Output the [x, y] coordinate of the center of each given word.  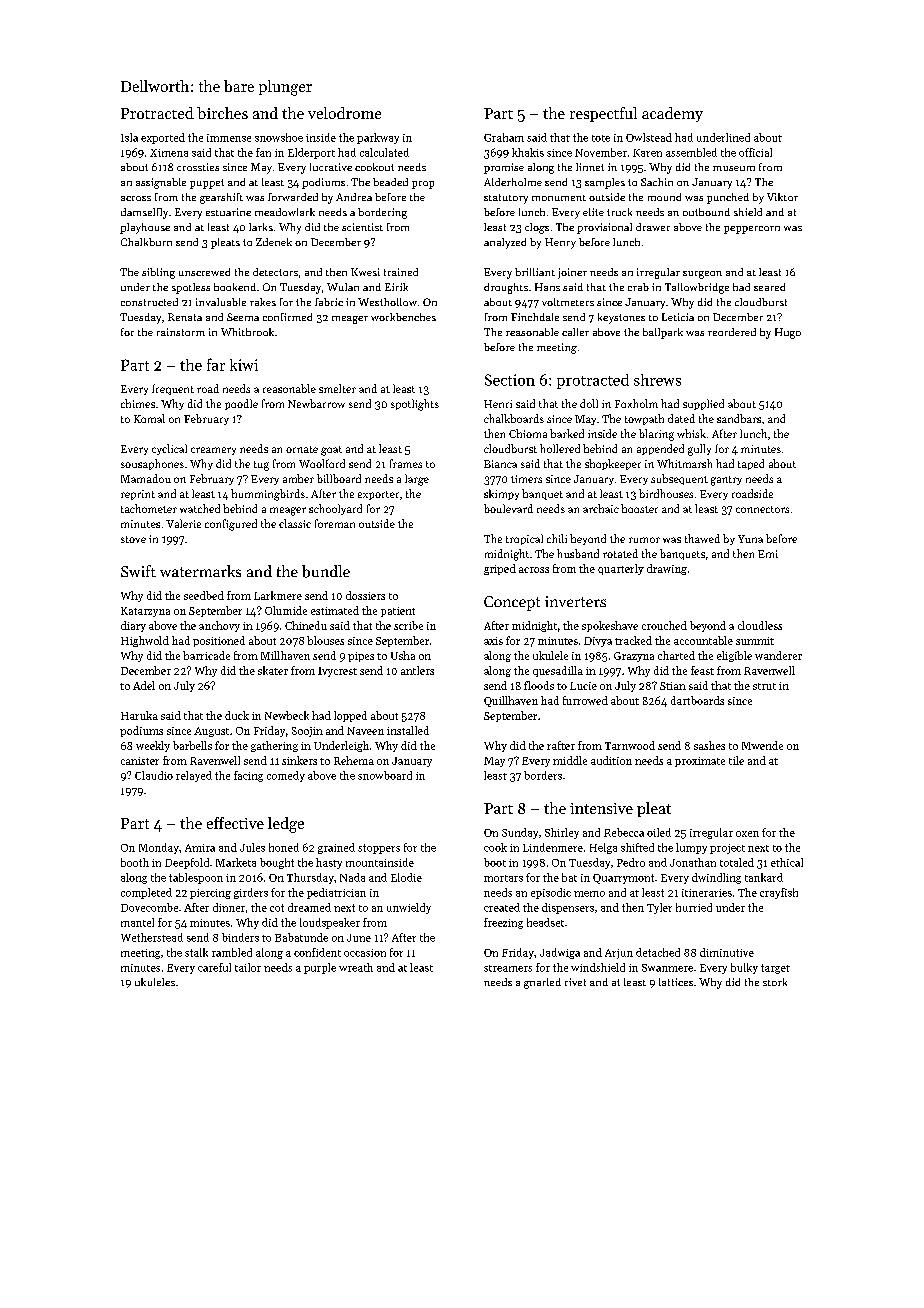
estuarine [228, 212]
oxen [747, 834]
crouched [664, 625]
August [211, 732]
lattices [676, 982]
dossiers [365, 595]
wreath [356, 967]
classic [295, 523]
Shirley [562, 833]
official [755, 152]
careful [214, 967]
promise [504, 168]
